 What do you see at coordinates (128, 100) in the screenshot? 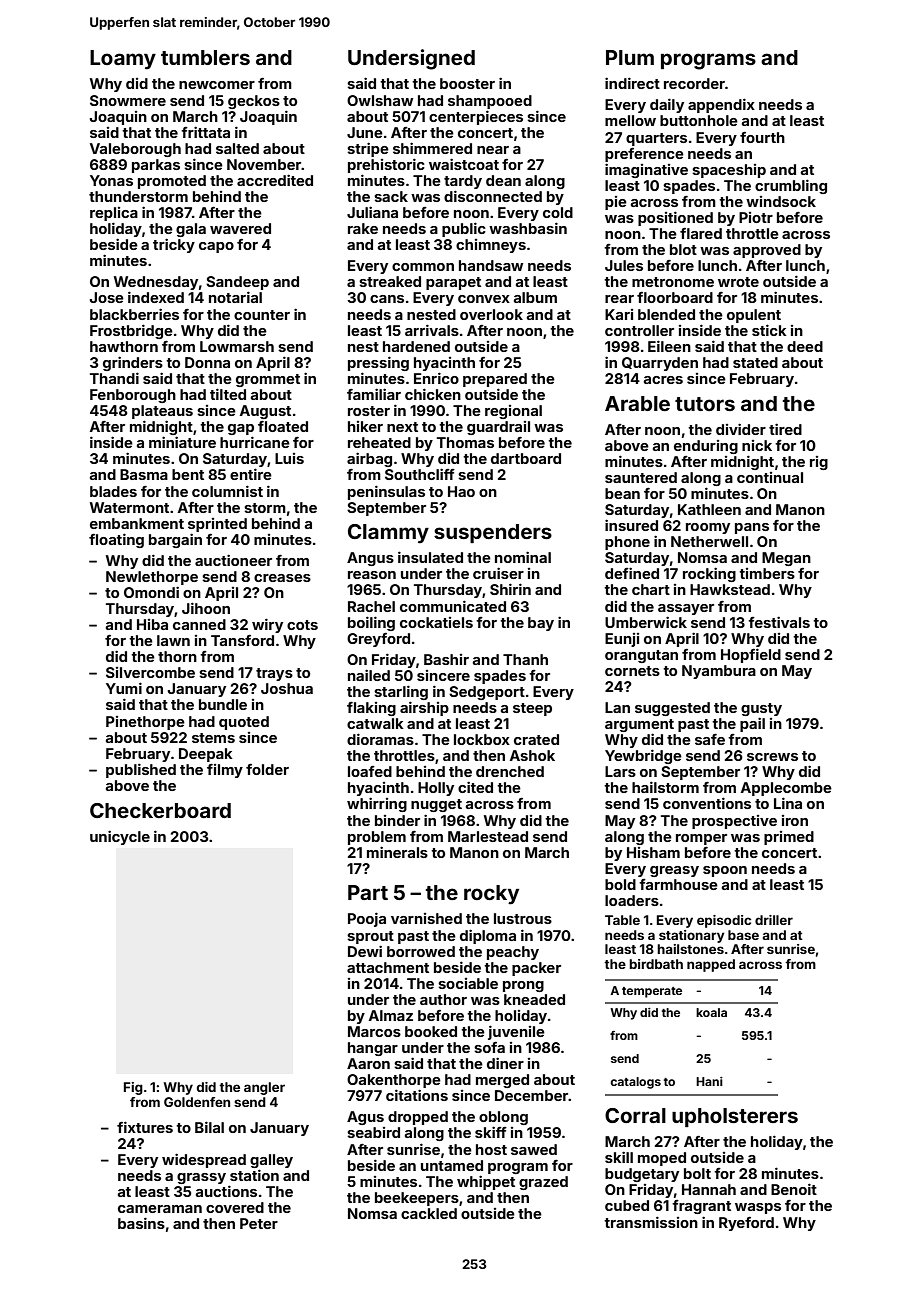
I see `Snowmere` at bounding box center [128, 100].
